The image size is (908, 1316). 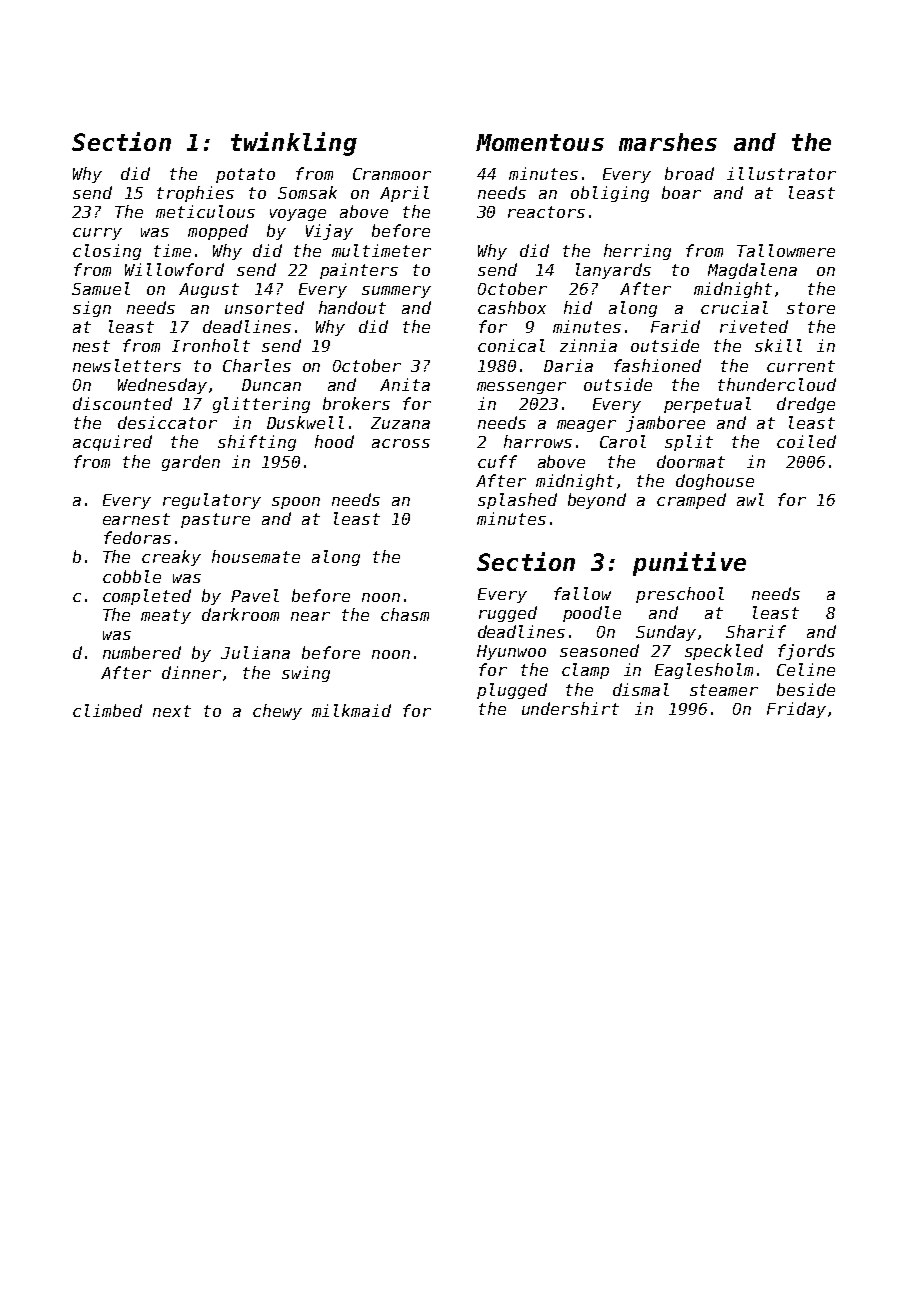 I want to click on splashed, so click(x=517, y=501).
